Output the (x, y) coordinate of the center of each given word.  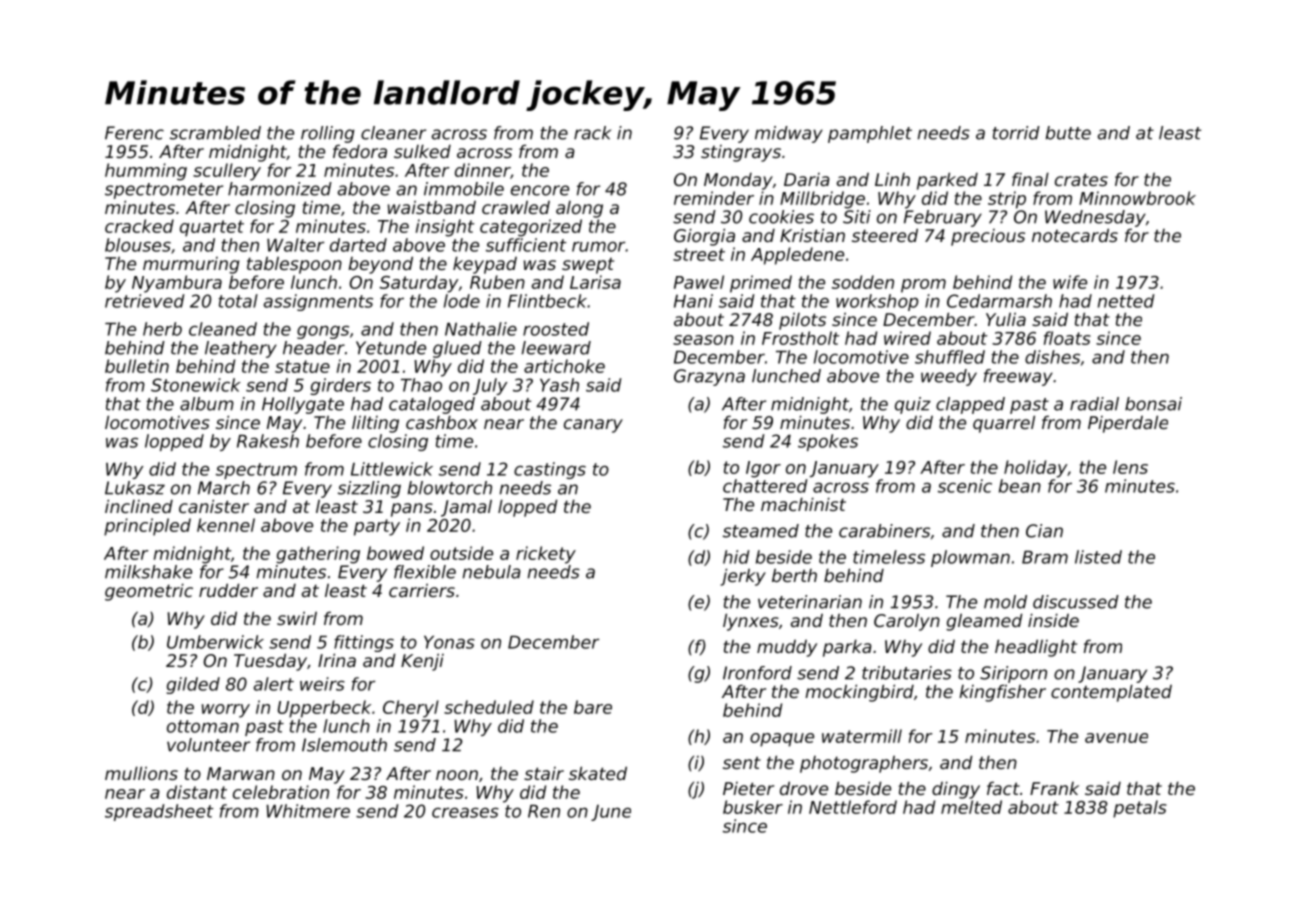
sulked (422, 151)
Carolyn (907, 622)
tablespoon (294, 265)
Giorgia (704, 237)
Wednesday (1095, 218)
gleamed (984, 622)
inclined (139, 506)
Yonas (449, 642)
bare (593, 707)
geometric (149, 592)
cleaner (393, 133)
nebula (492, 572)
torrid (1016, 133)
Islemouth (344, 745)
